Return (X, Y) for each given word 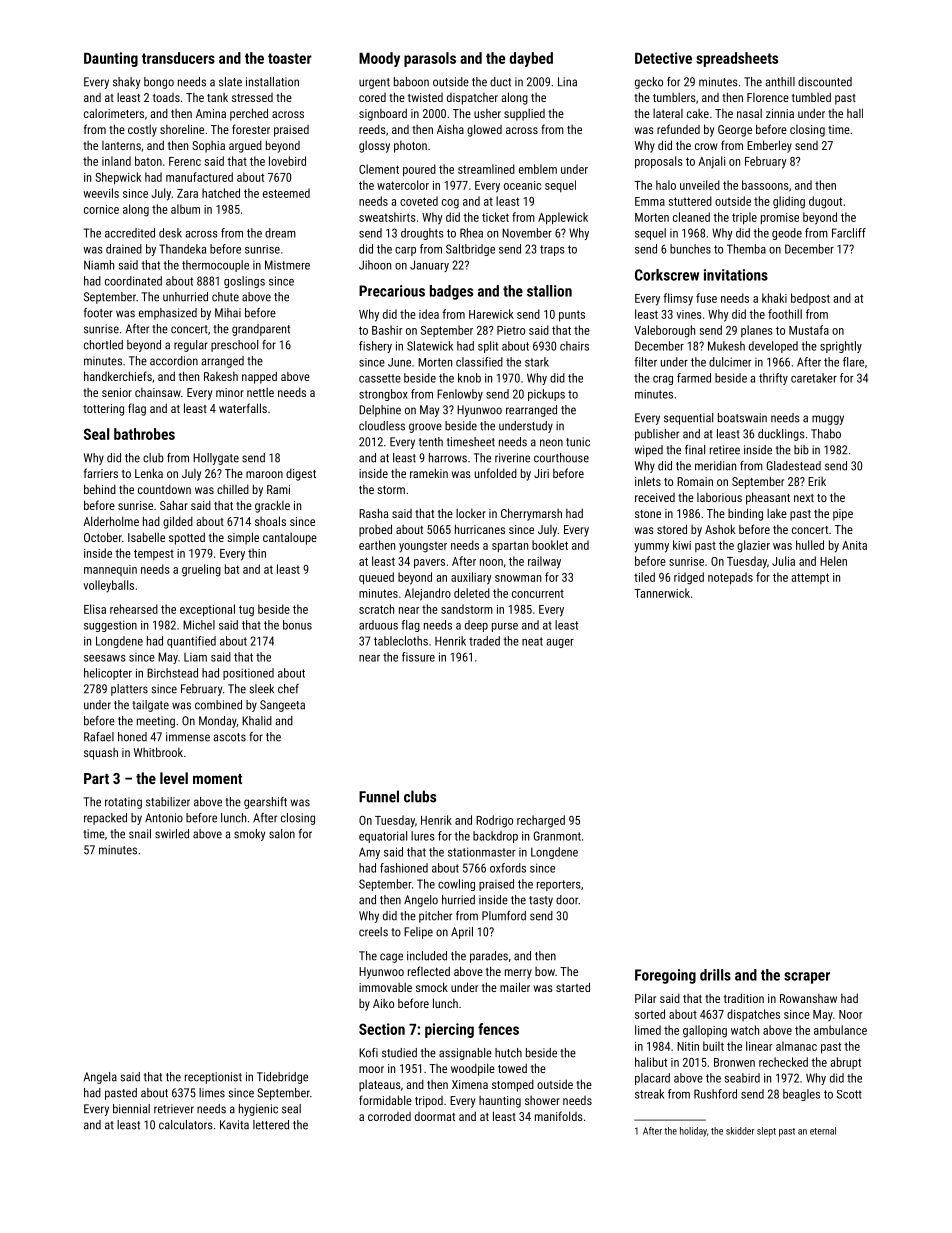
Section (382, 1029)
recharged (541, 821)
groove (425, 428)
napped (259, 377)
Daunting (111, 59)
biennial (131, 1109)
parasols (430, 59)
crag (663, 380)
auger (560, 643)
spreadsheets (737, 59)
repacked (105, 819)
